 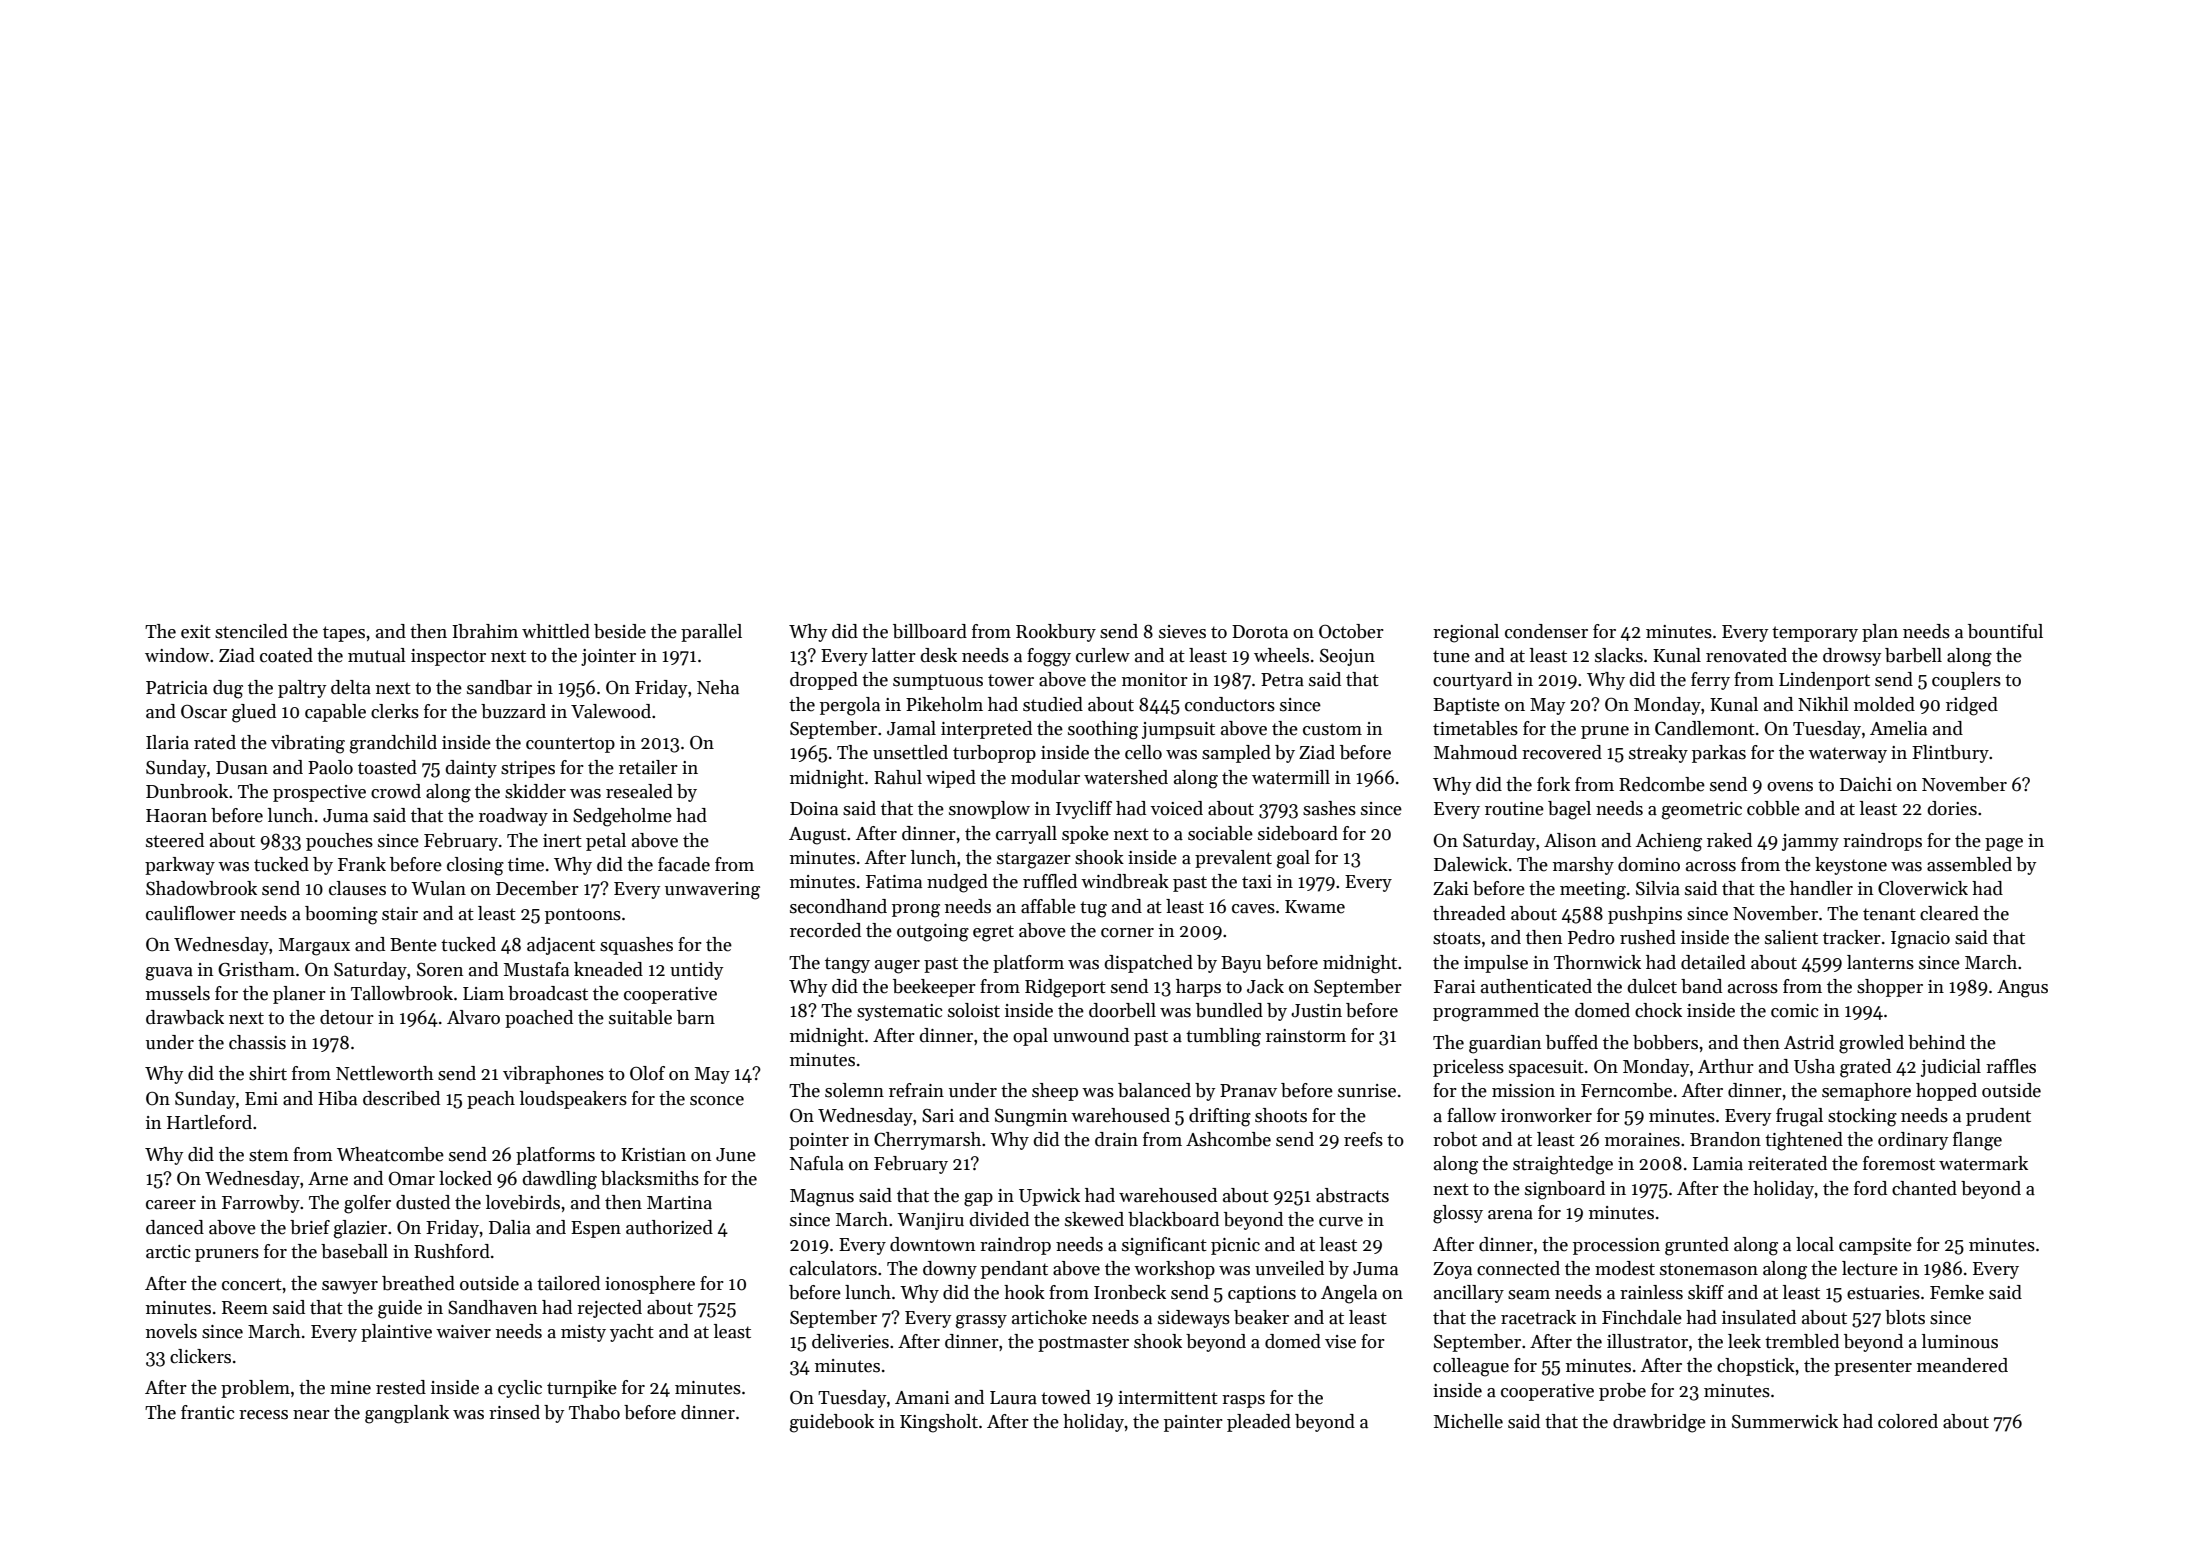 What do you see at coordinates (1871, 1044) in the document?
I see `growled` at bounding box center [1871, 1044].
